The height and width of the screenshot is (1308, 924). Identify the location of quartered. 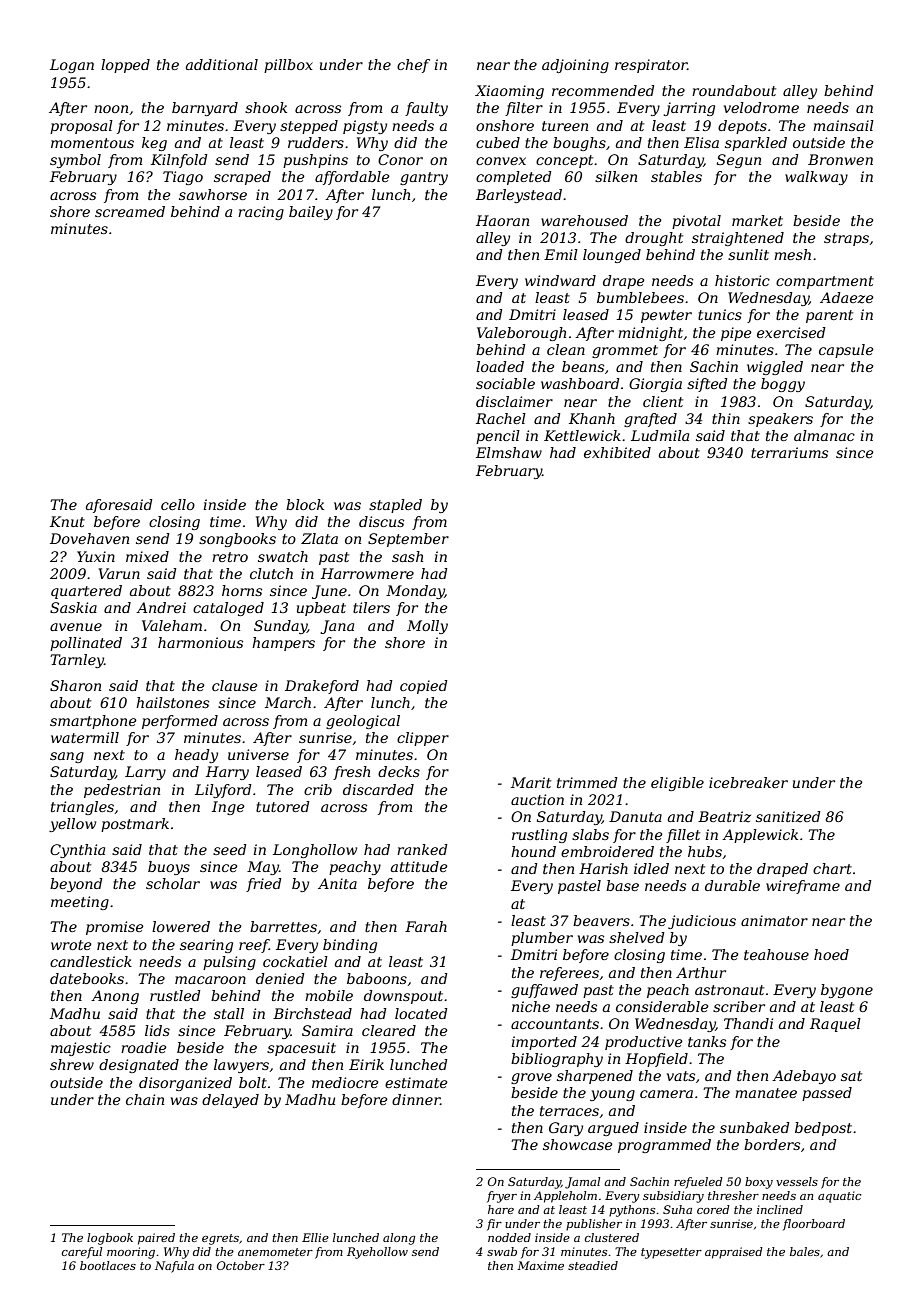
(86, 592).
